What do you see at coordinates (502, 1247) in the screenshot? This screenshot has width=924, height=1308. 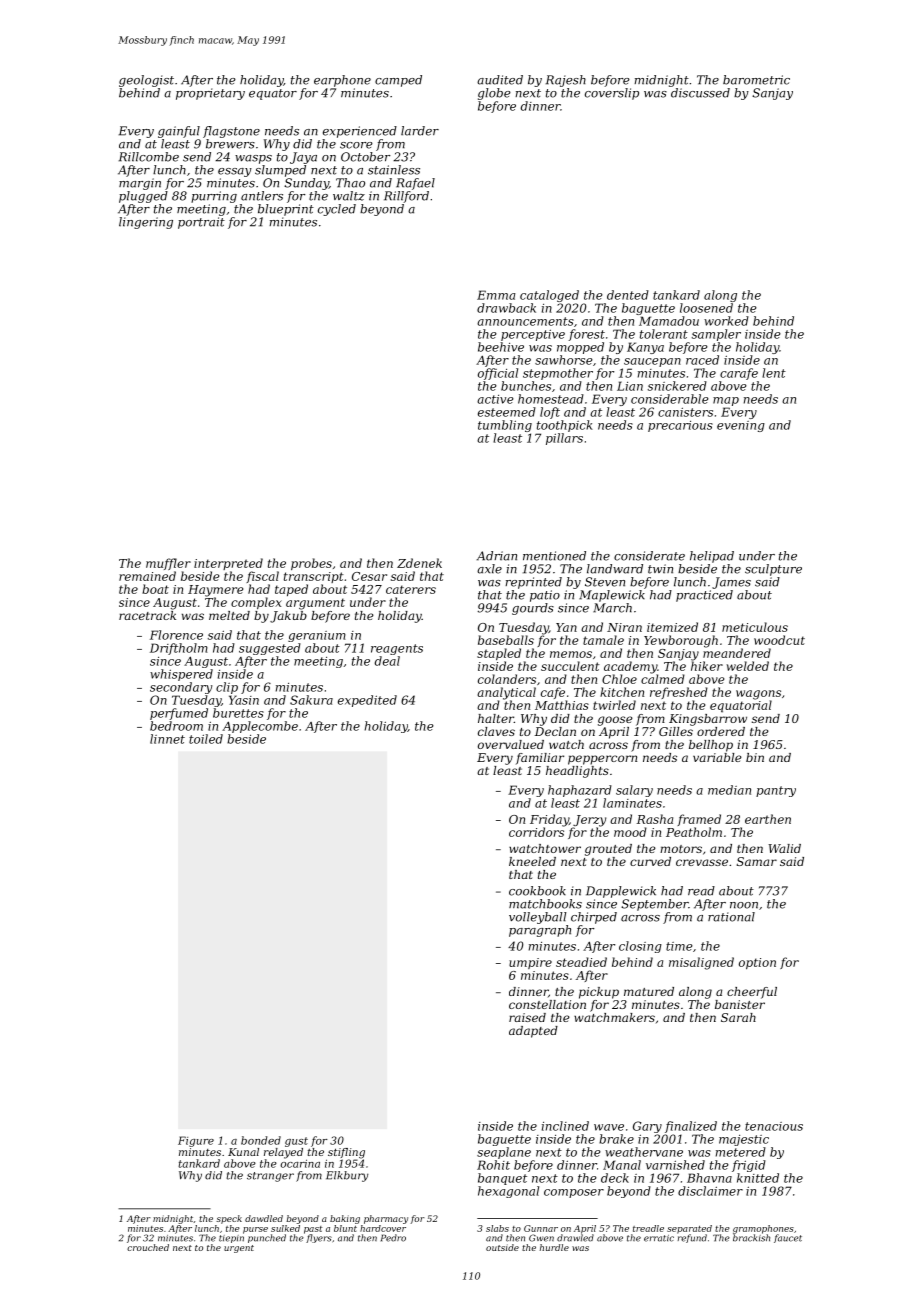 I see `outside` at bounding box center [502, 1247].
